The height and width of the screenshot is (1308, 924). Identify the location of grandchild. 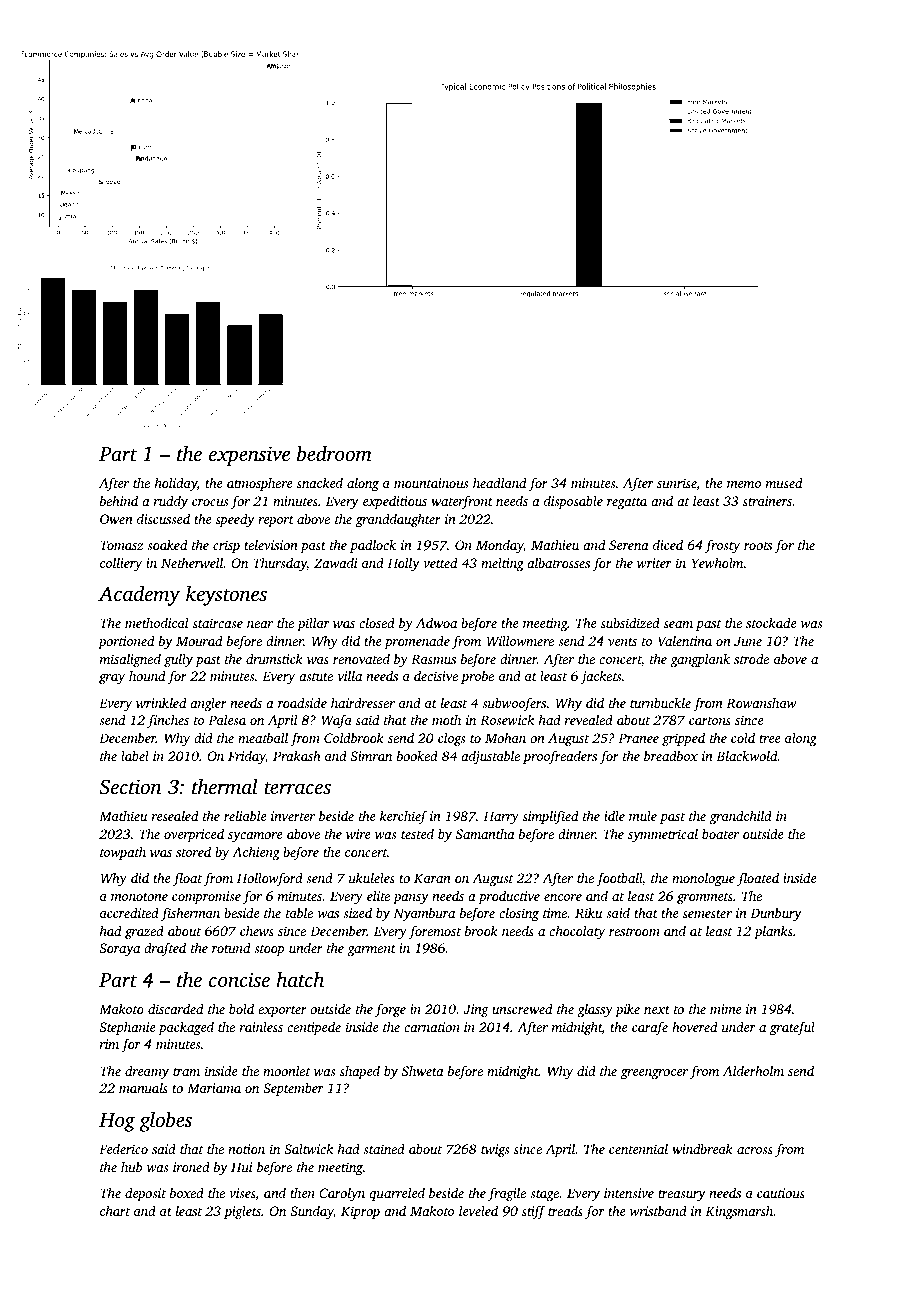
(740, 817).
